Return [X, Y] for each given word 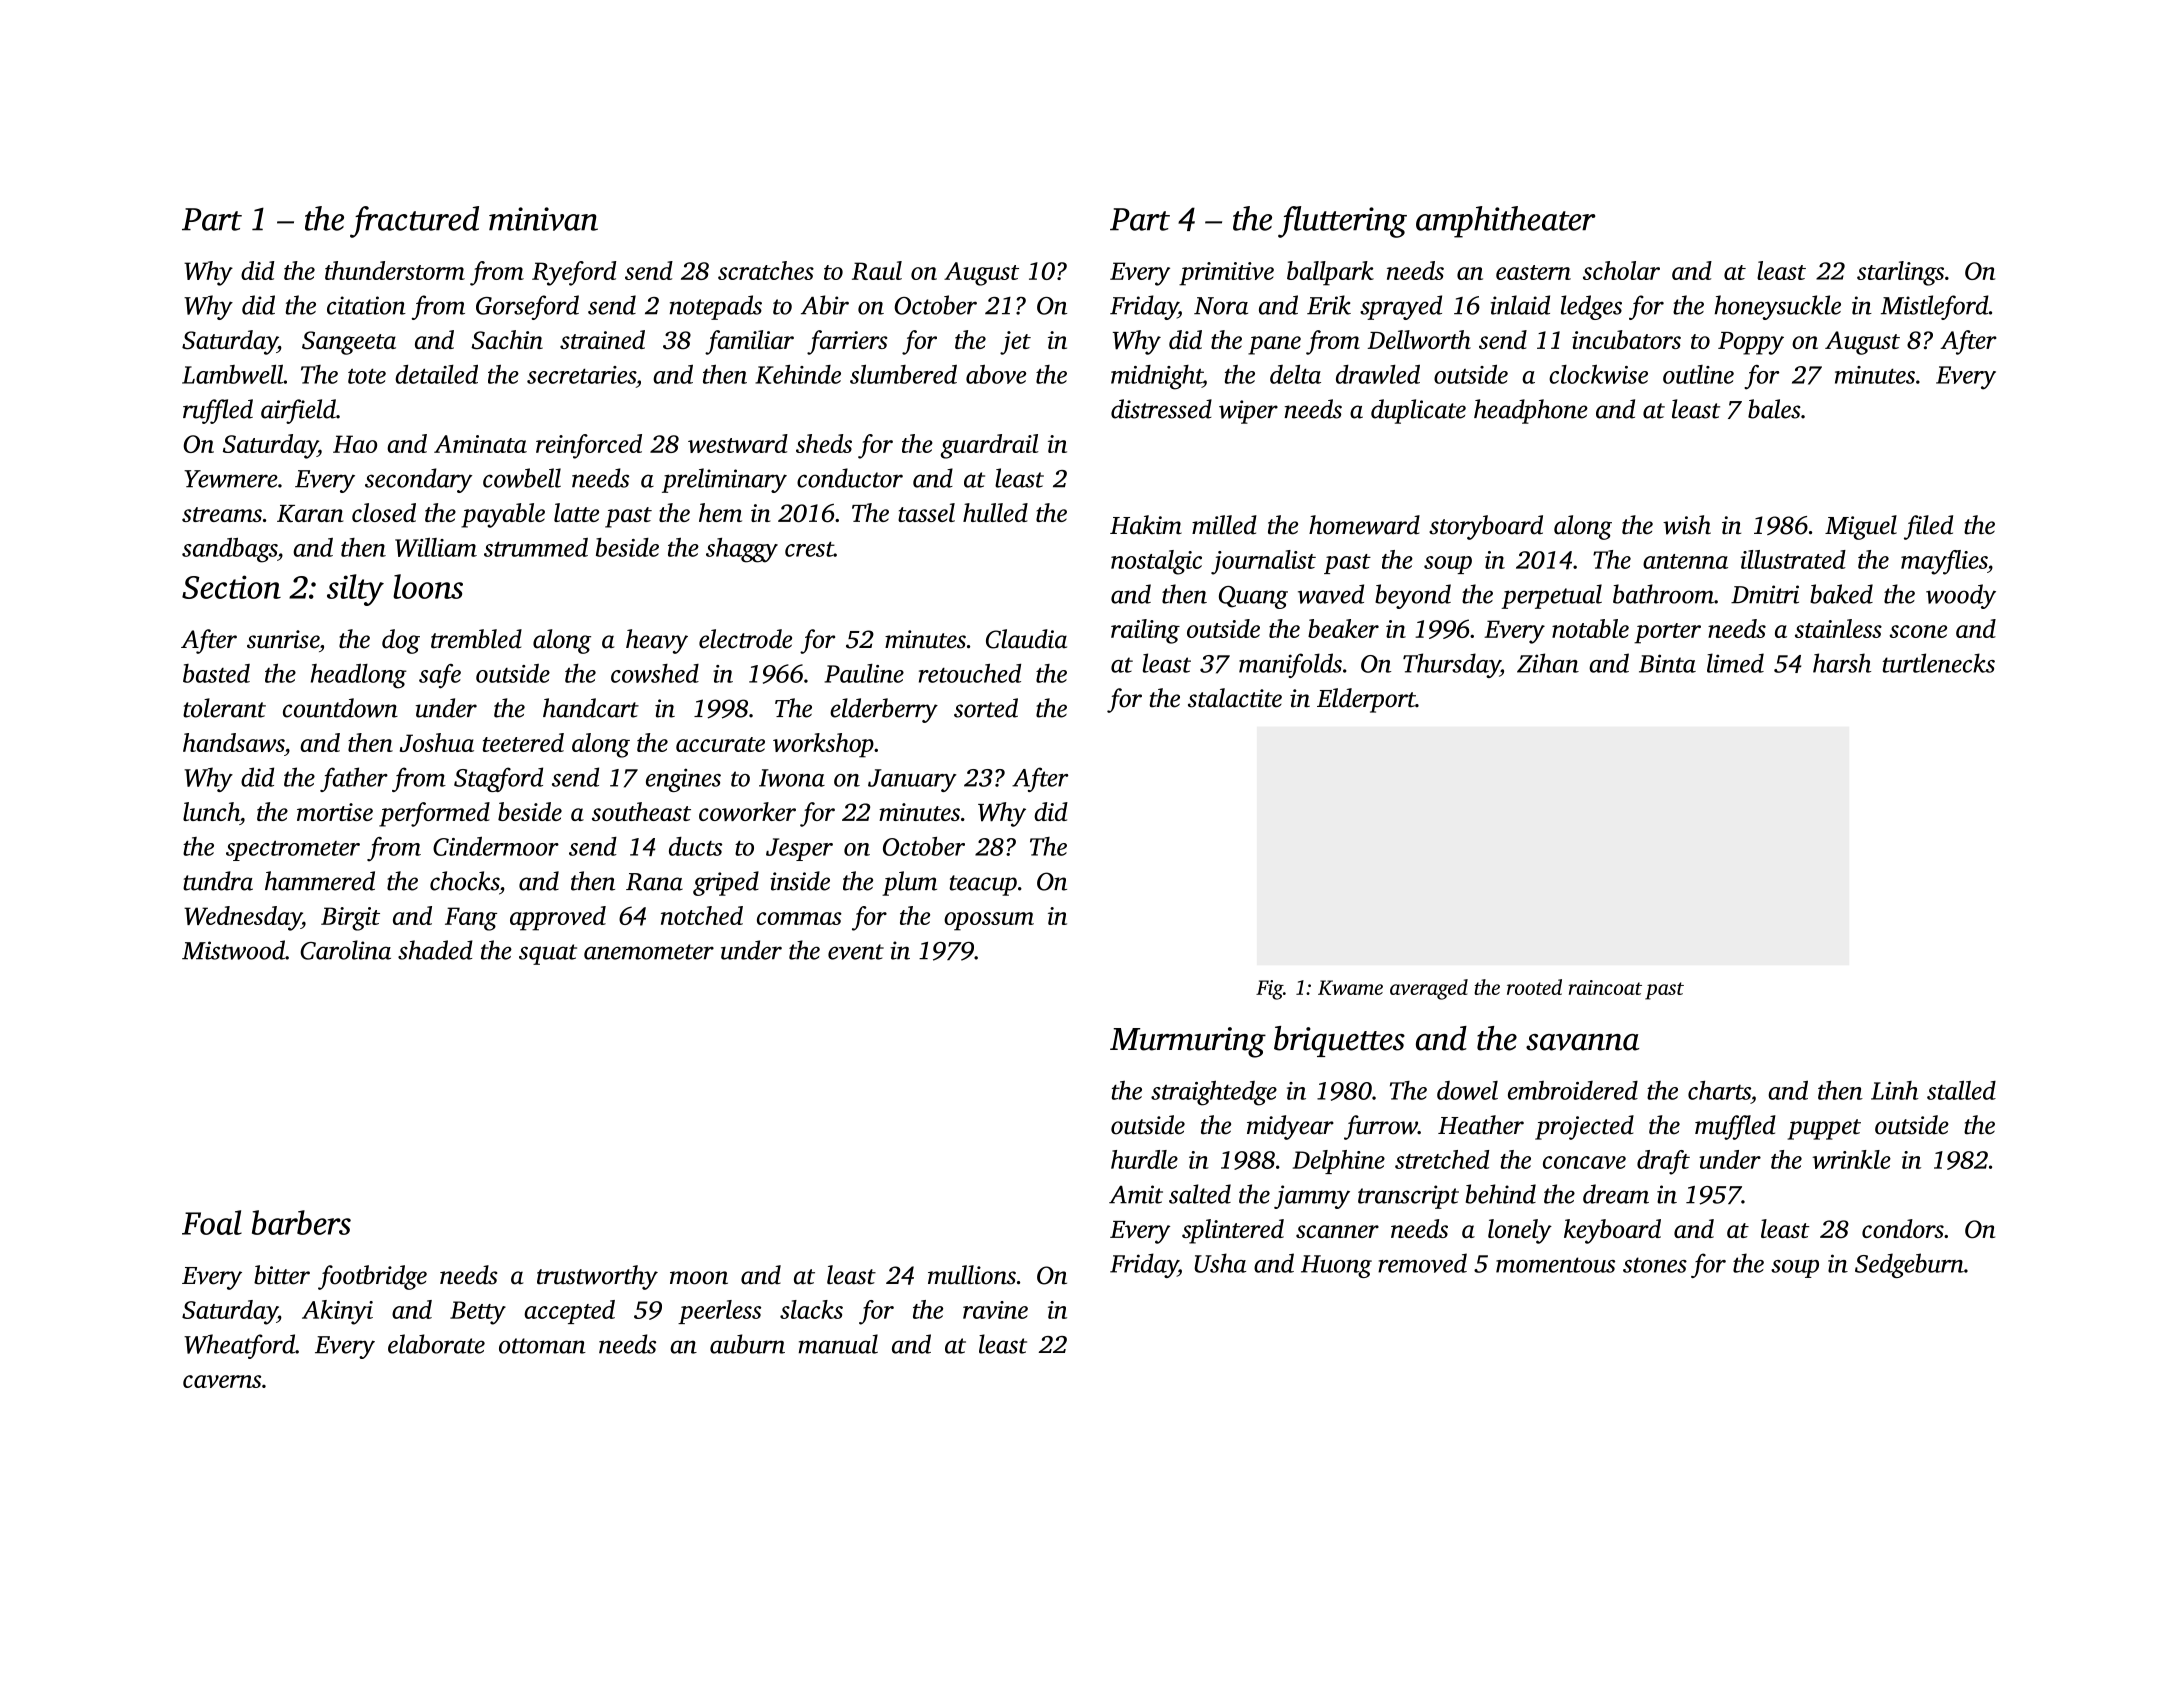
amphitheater [1505, 222]
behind [1500, 1194]
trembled [476, 639]
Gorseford [527, 307]
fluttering [1342, 222]
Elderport [1366, 700]
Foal [212, 1222]
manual [838, 1344]
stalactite [1235, 698]
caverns [222, 1381]
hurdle [1144, 1159]
